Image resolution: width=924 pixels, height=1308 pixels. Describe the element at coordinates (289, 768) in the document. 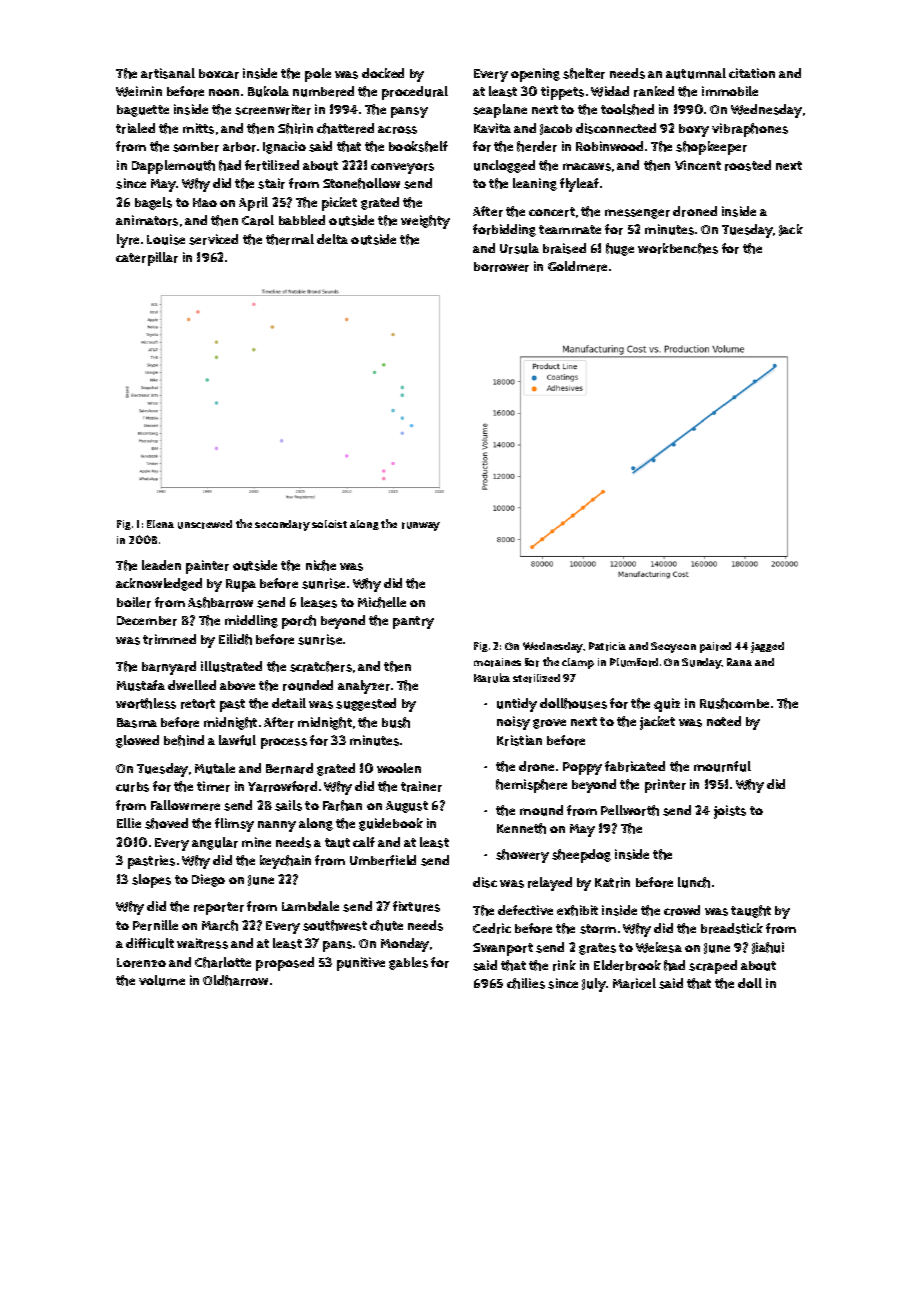

I see `Bernard` at that location.
